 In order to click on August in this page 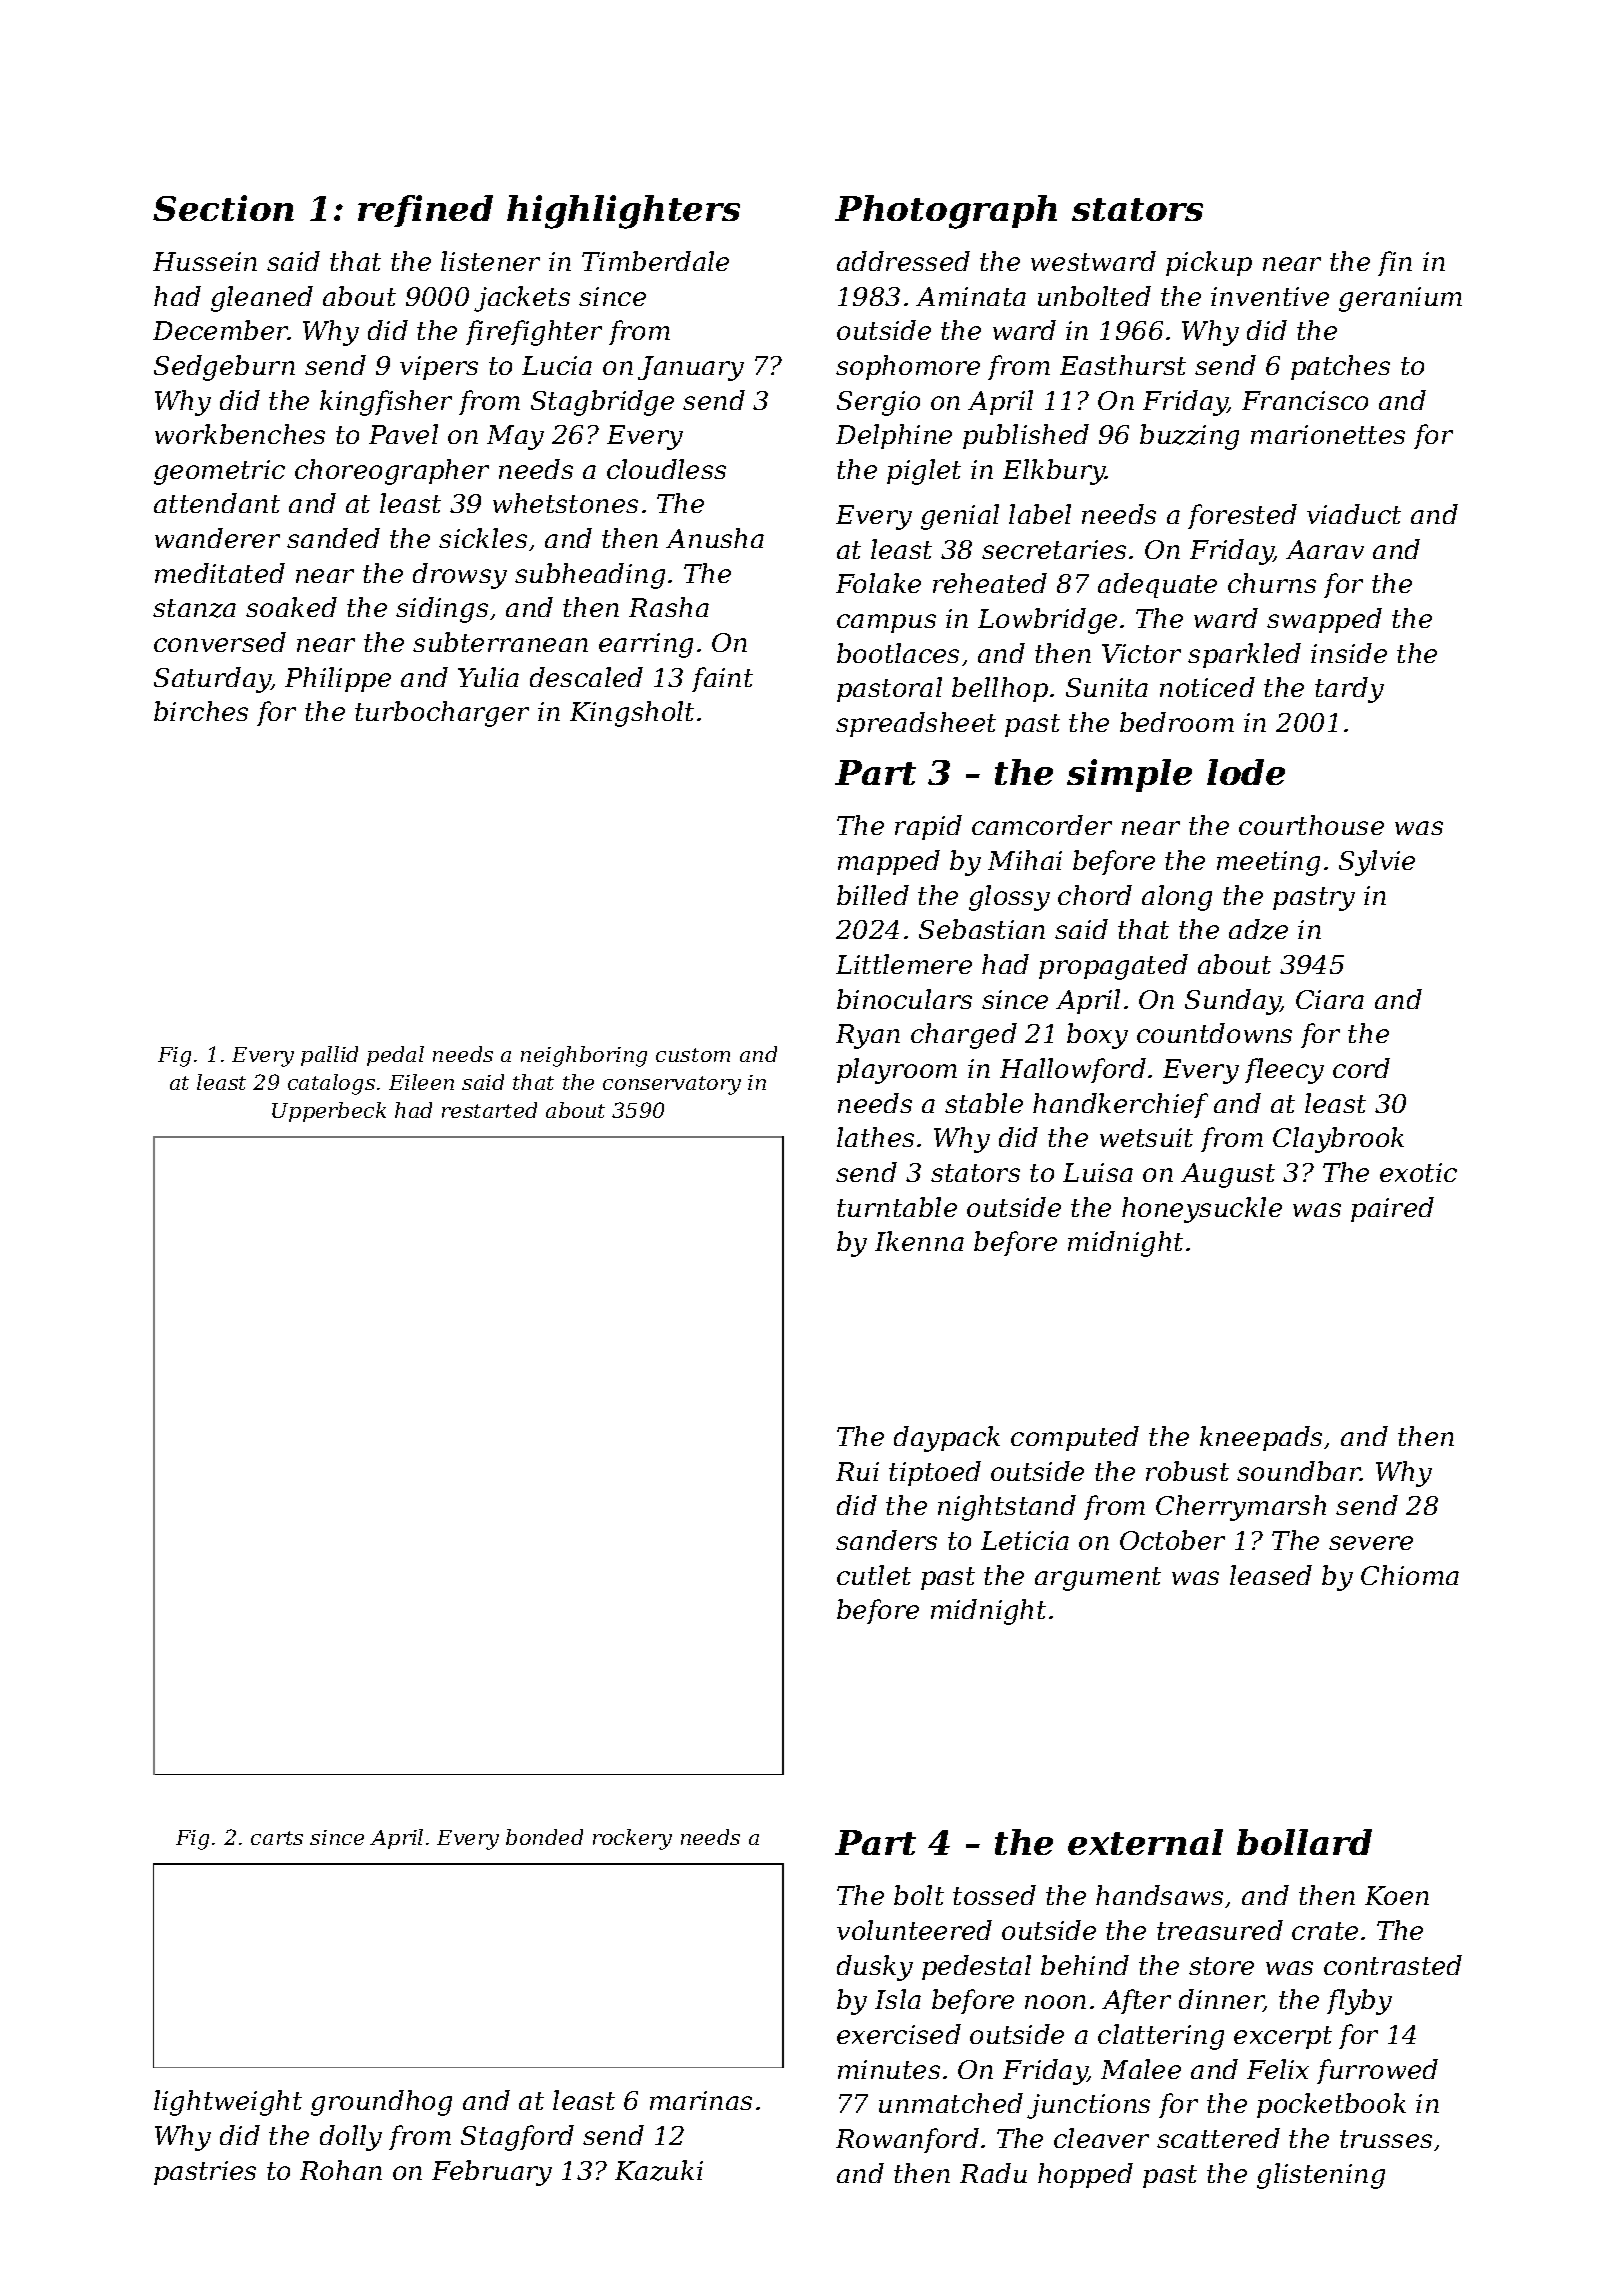, I will do `click(1228, 1175)`.
